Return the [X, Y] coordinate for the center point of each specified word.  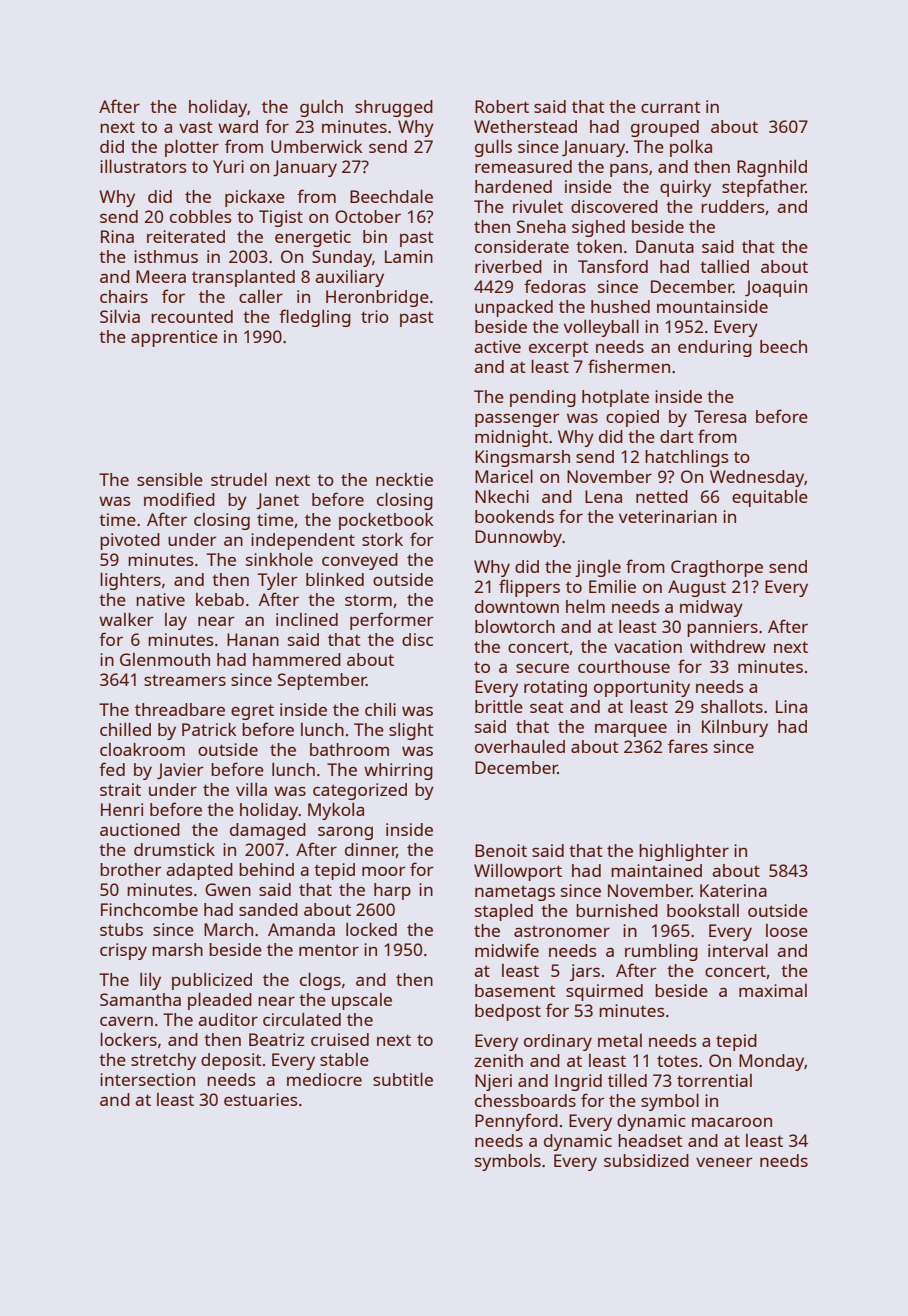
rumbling [661, 952]
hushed [620, 306]
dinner [371, 850]
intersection [147, 1079]
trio [375, 316]
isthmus [166, 256]
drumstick [174, 849]
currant [671, 107]
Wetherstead [525, 126]
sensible [170, 479]
